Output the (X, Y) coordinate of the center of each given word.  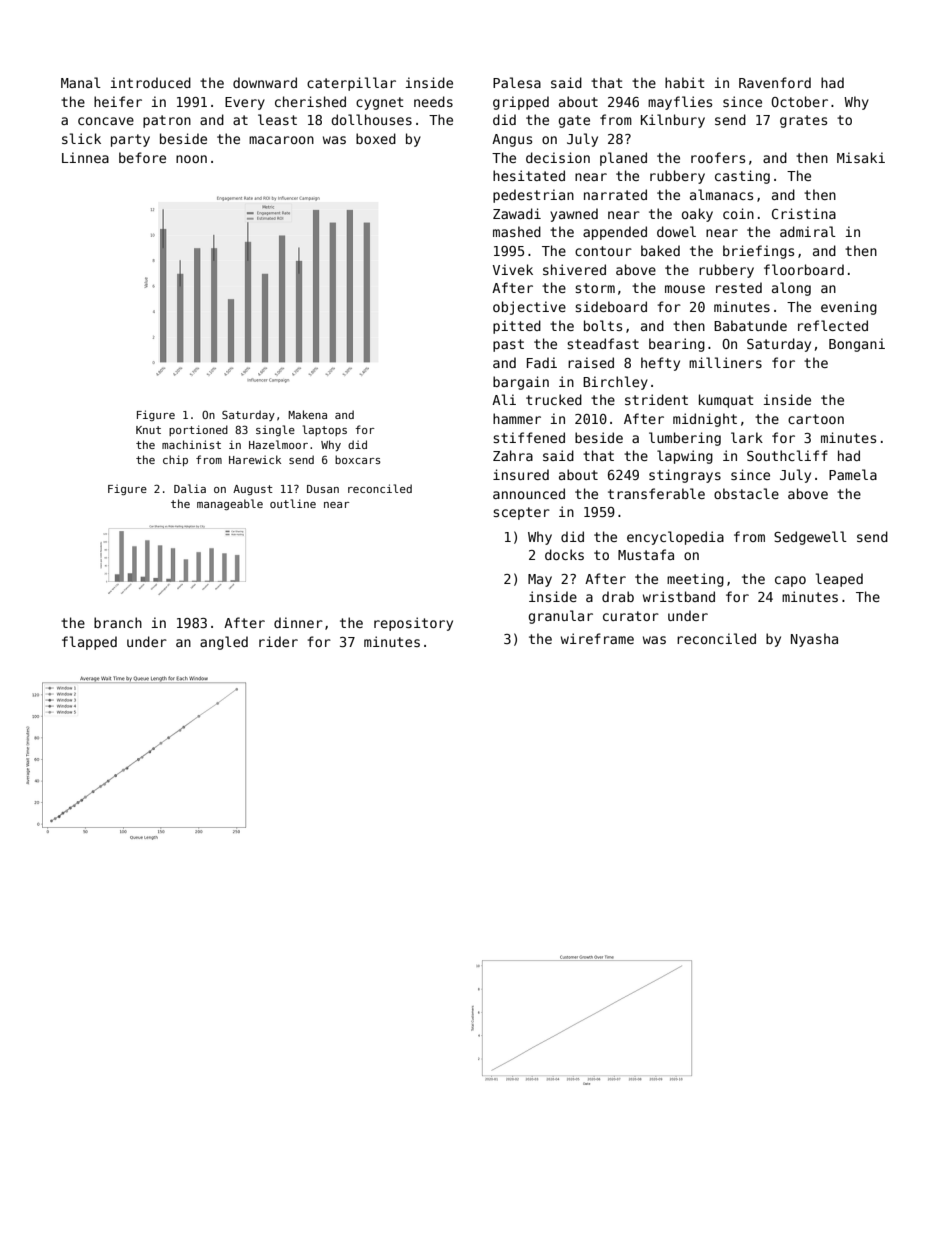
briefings (758, 252)
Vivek (513, 269)
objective (529, 308)
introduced (151, 82)
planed (623, 159)
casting (742, 177)
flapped (89, 643)
